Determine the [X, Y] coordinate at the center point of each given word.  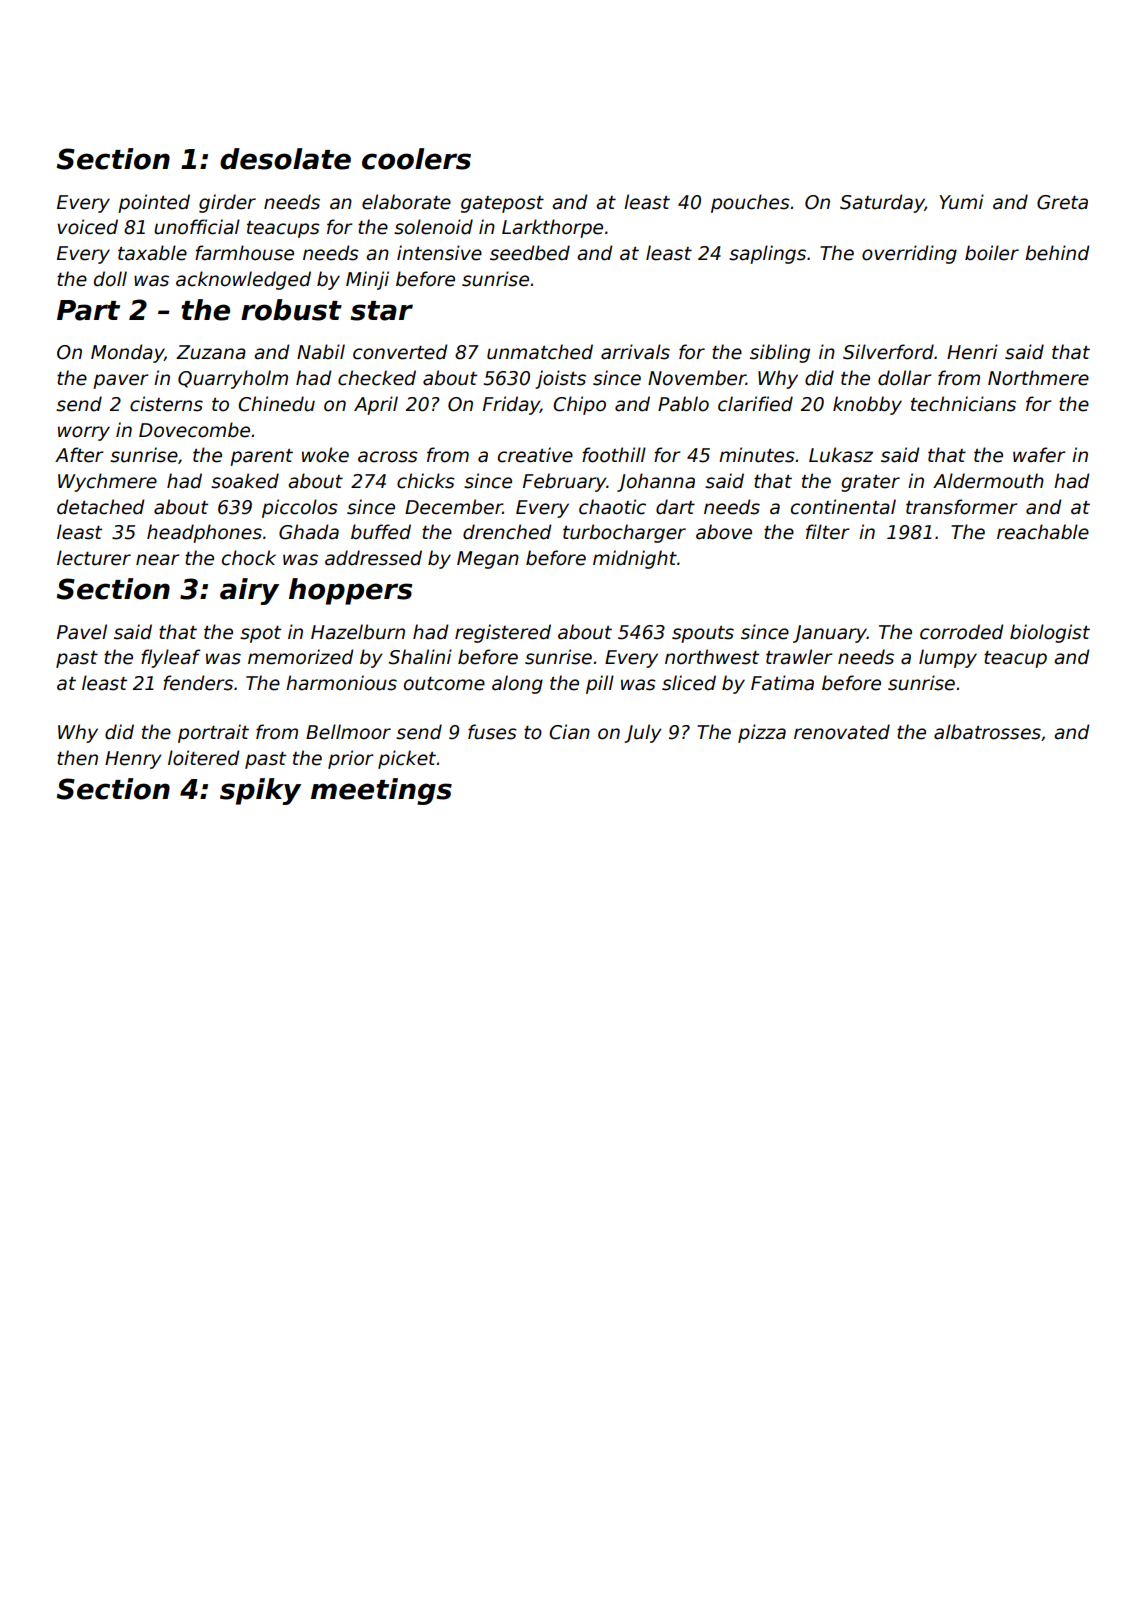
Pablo [683, 404]
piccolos [300, 508]
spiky [260, 791]
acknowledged [243, 280]
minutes [757, 455]
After [79, 455]
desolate [285, 159]
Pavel [82, 632]
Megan [488, 560]
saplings [767, 254]
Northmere [1038, 378]
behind [1057, 253]
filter [828, 532]
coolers [416, 159]
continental [843, 507]
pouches [750, 203]
